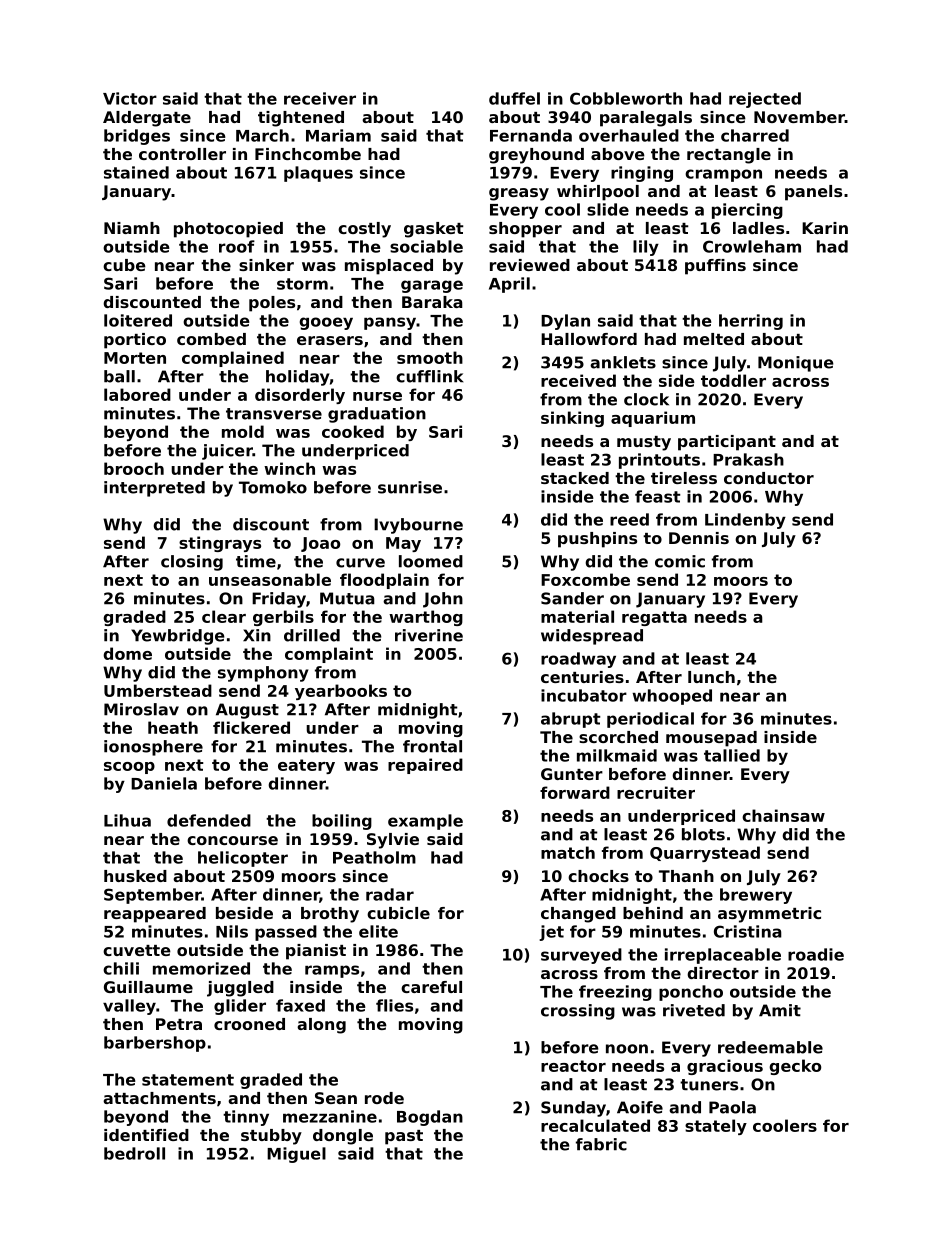 Image resolution: width=952 pixels, height=1233 pixels. What do you see at coordinates (394, 1005) in the page?
I see `flies` at bounding box center [394, 1005].
